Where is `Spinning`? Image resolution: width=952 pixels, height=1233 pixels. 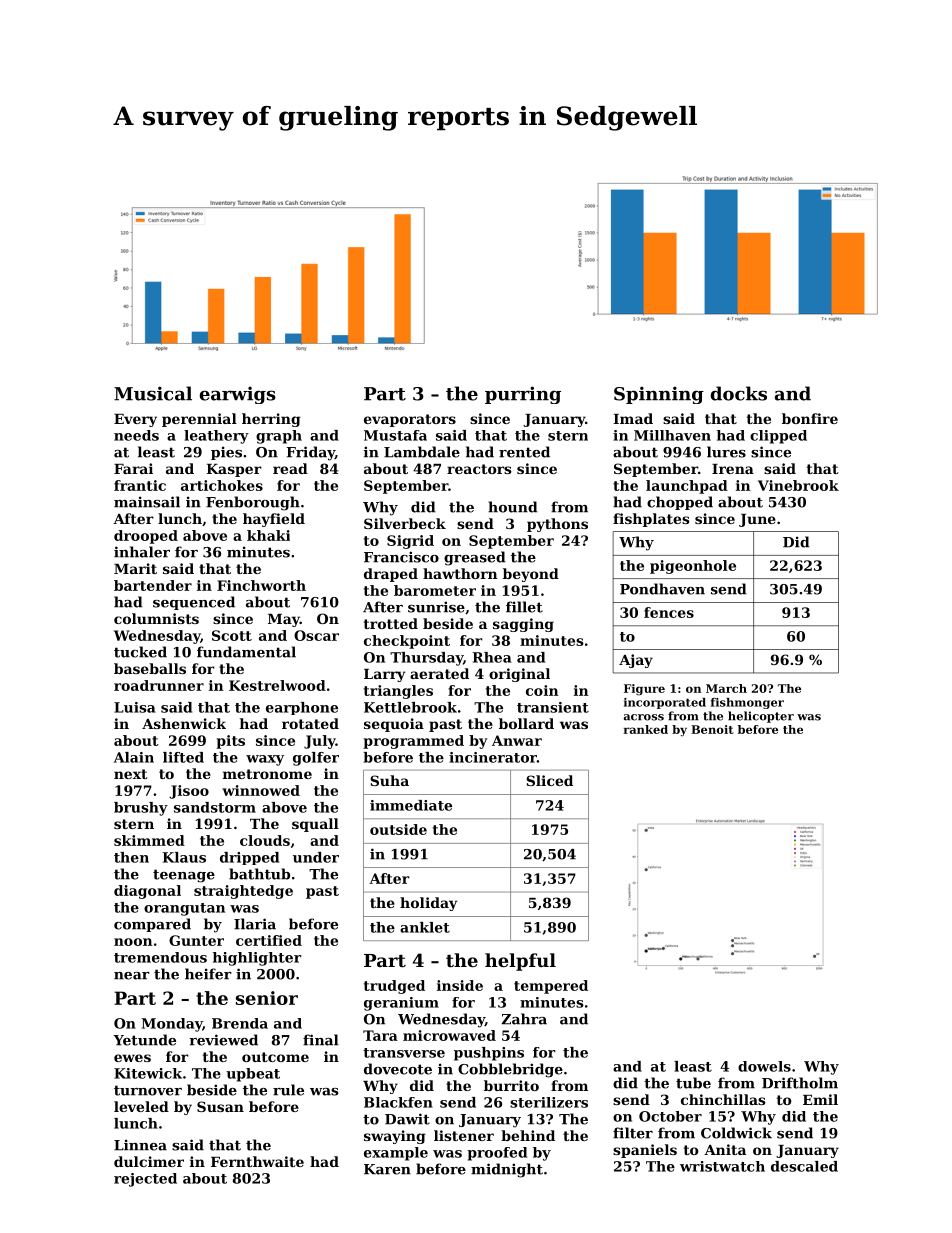
Spinning is located at coordinates (659, 395).
